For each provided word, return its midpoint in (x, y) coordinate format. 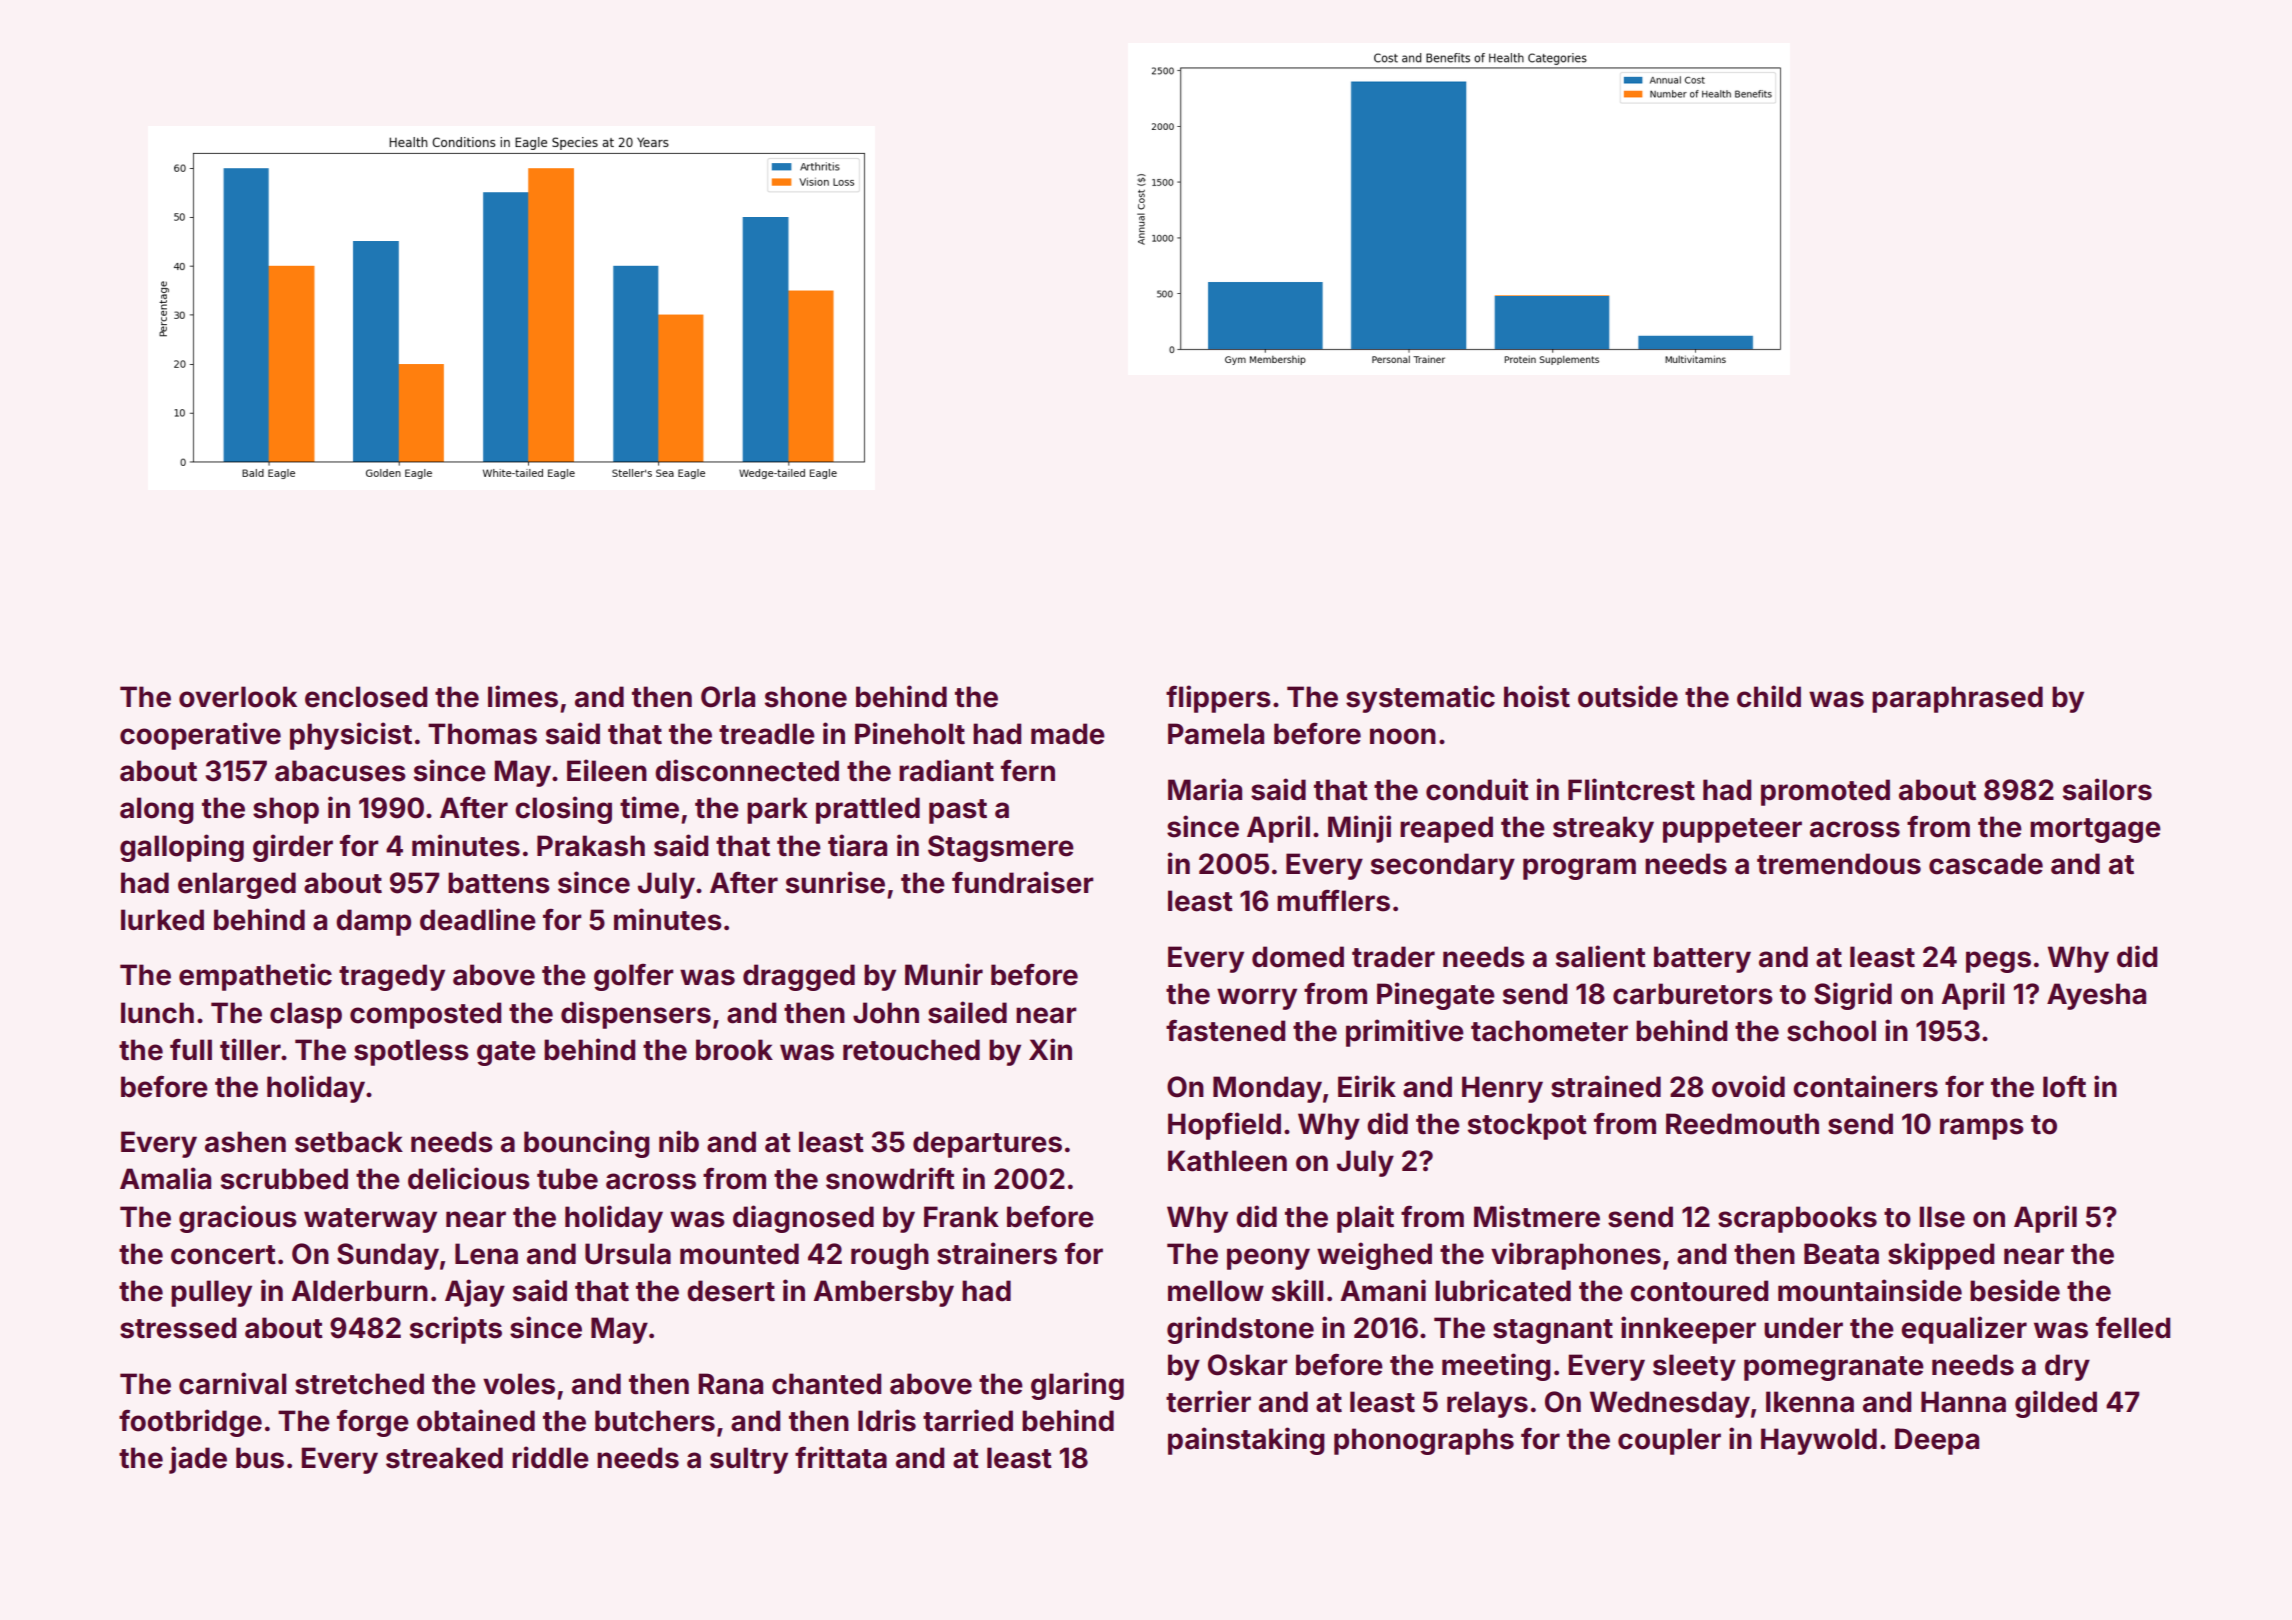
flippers (1218, 699)
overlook (238, 697)
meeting (1496, 1367)
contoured (1699, 1291)
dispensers (636, 1015)
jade (198, 1460)
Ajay (475, 1293)
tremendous (1839, 864)
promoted (1825, 792)
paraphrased (1957, 699)
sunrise (835, 882)
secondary (1443, 866)
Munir (944, 974)
